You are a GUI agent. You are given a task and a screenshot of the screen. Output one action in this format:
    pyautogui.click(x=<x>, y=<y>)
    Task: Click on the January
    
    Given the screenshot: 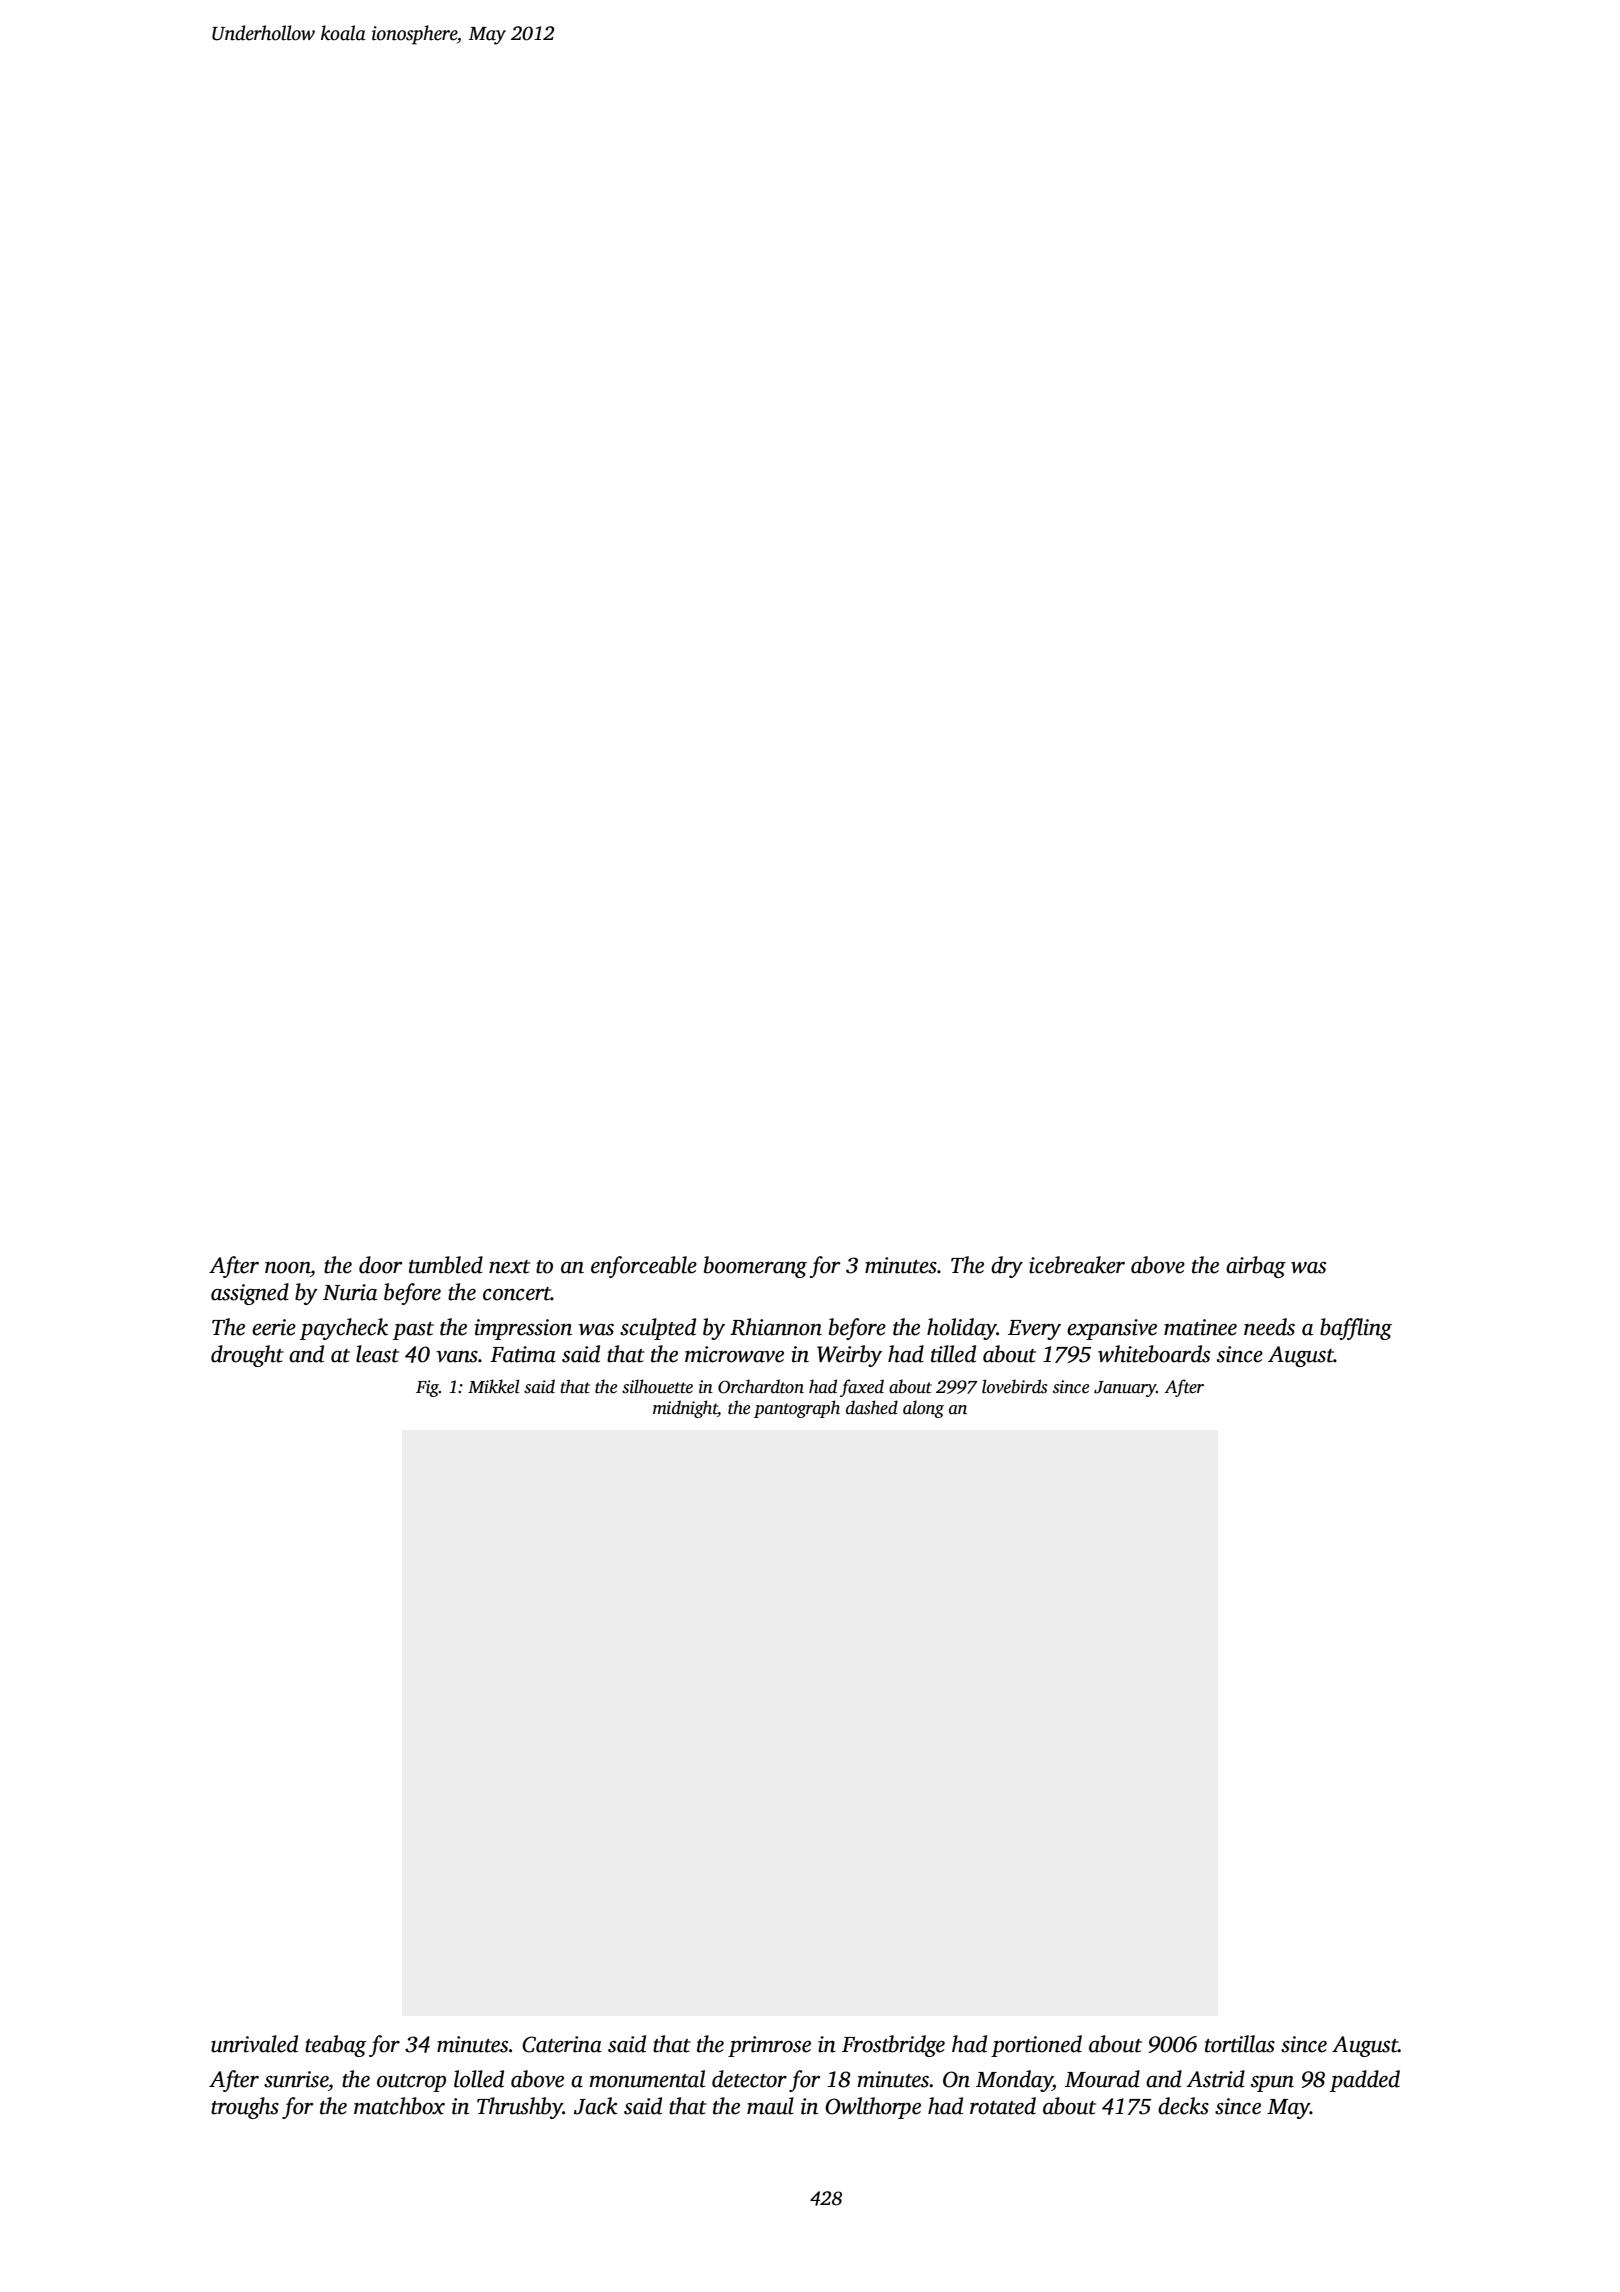 What is the action you would take?
    pyautogui.click(x=1125, y=1389)
